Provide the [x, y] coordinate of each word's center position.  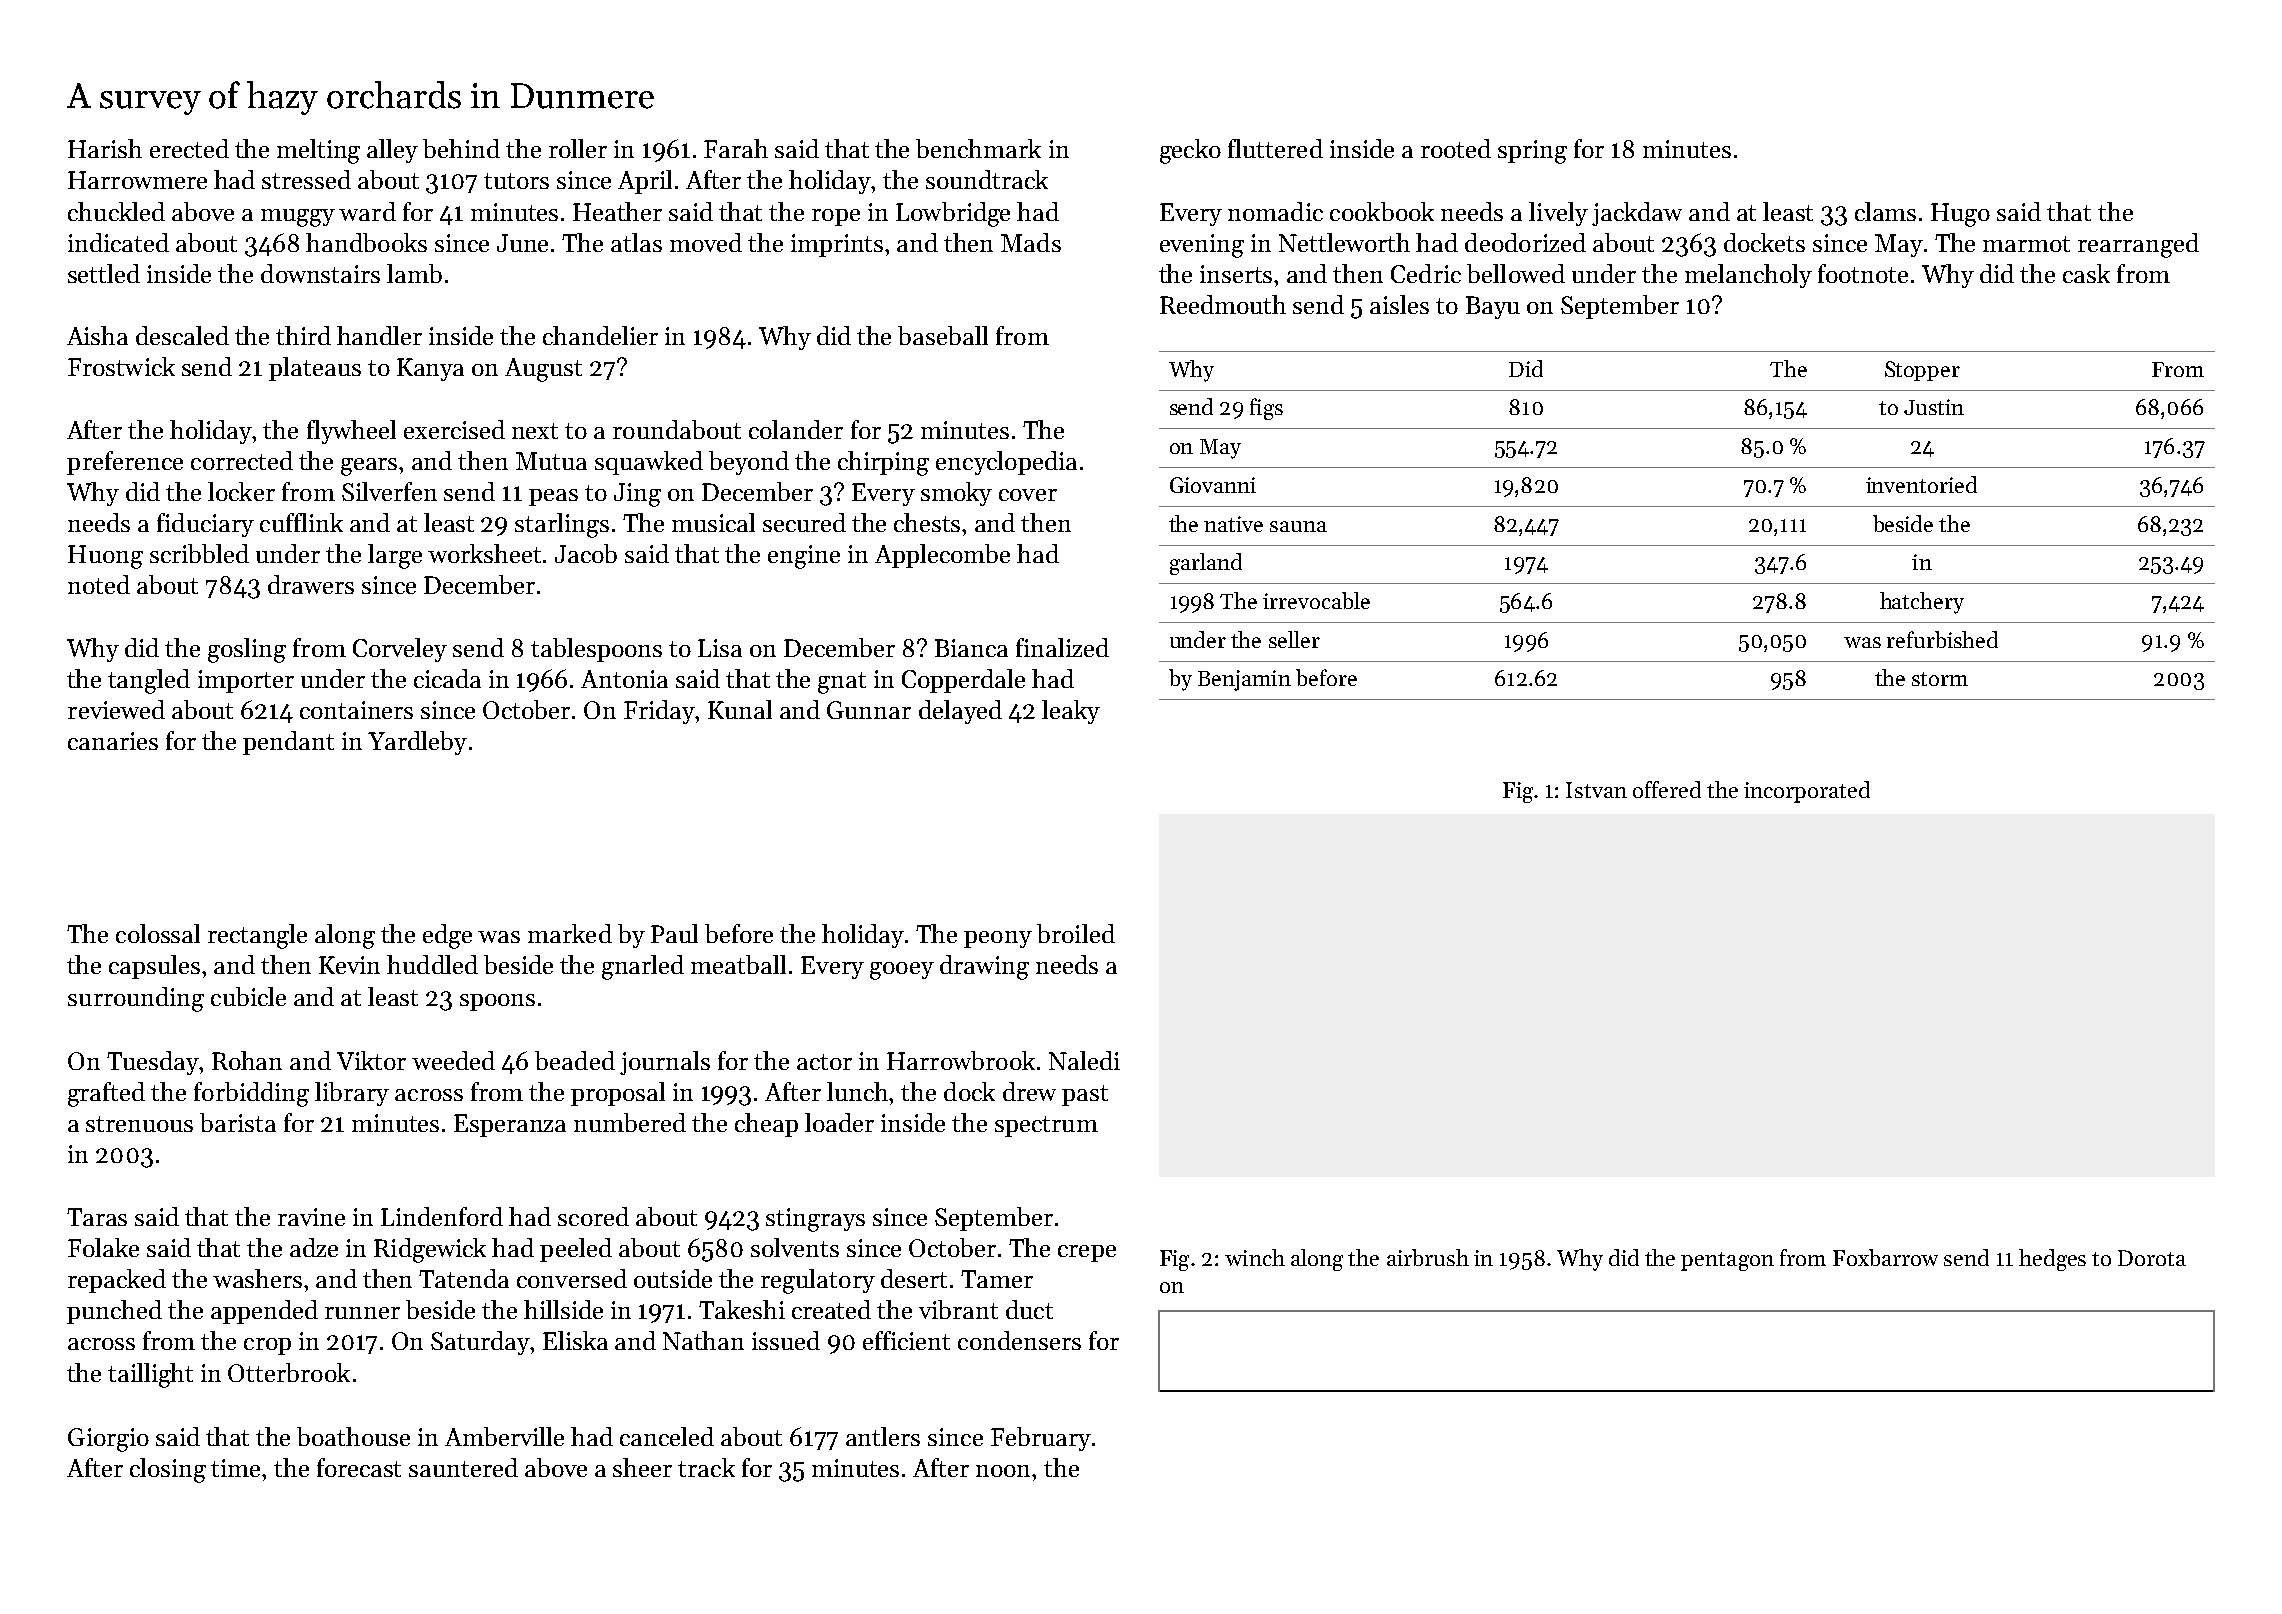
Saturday [480, 1343]
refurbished [1942, 639]
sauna [1298, 526]
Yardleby [417, 743]
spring [1532, 152]
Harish [105, 148]
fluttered [1275, 148]
